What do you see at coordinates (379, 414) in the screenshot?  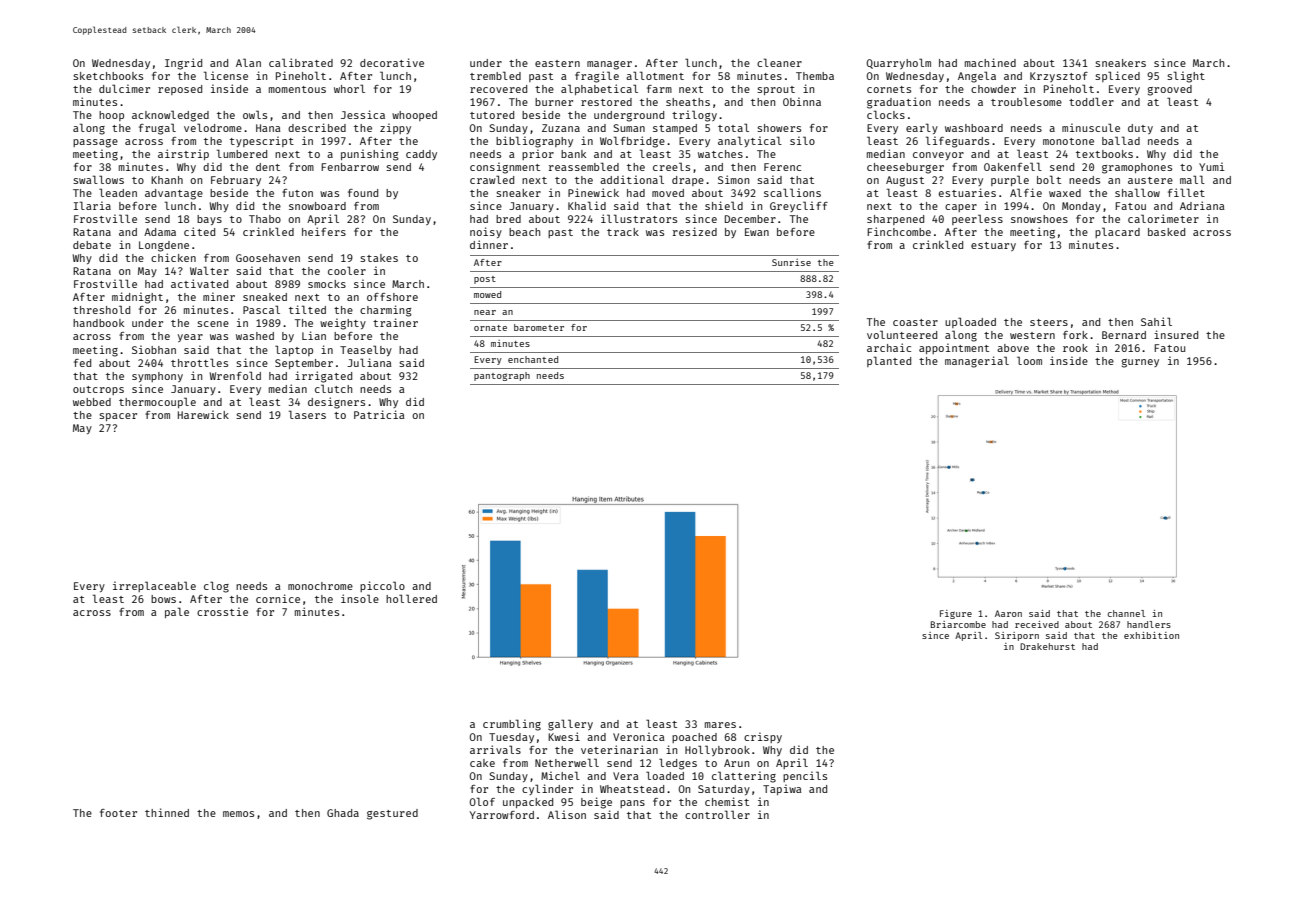 I see `Patricia` at bounding box center [379, 414].
